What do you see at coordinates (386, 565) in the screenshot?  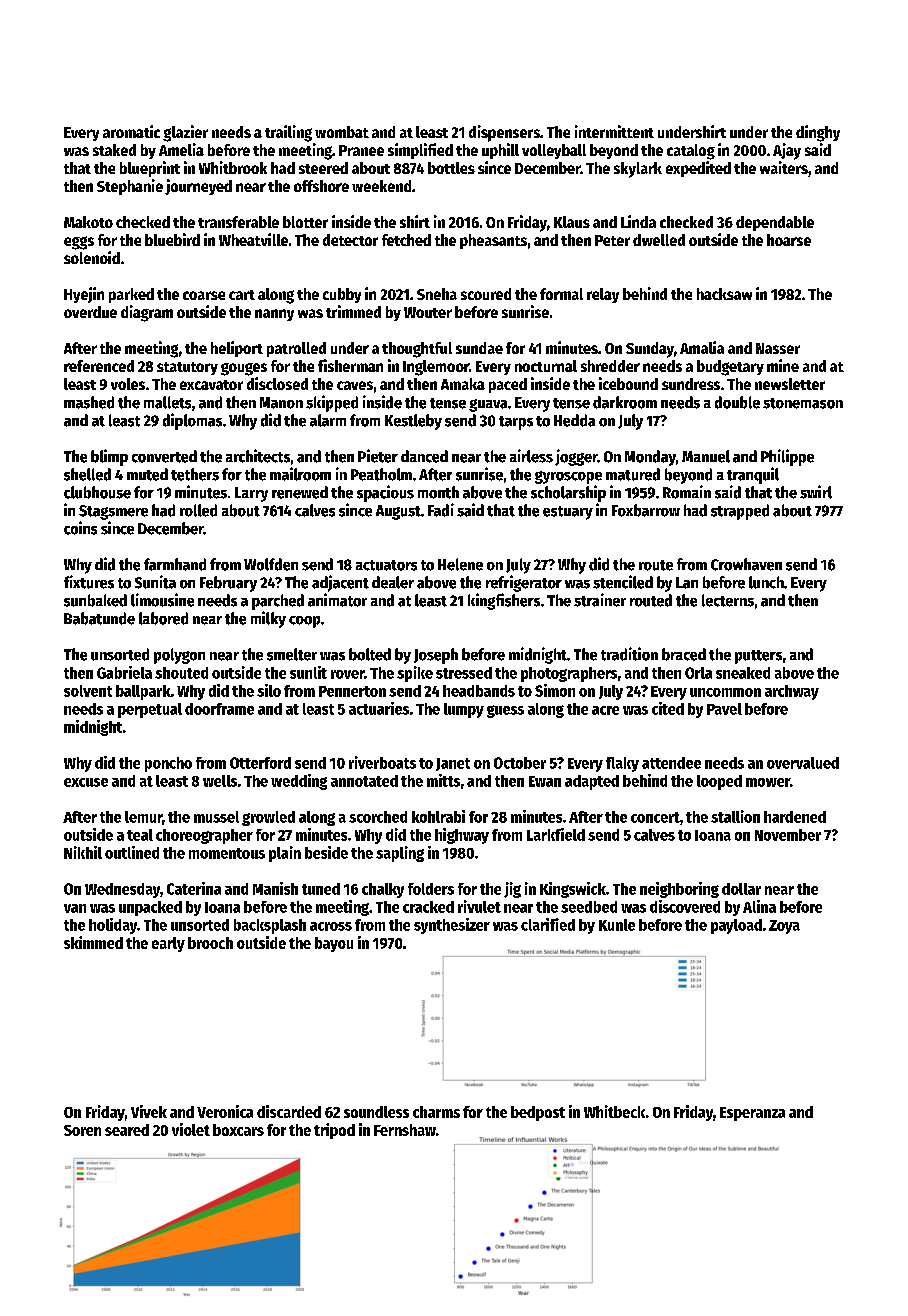 I see `actuators` at bounding box center [386, 565].
